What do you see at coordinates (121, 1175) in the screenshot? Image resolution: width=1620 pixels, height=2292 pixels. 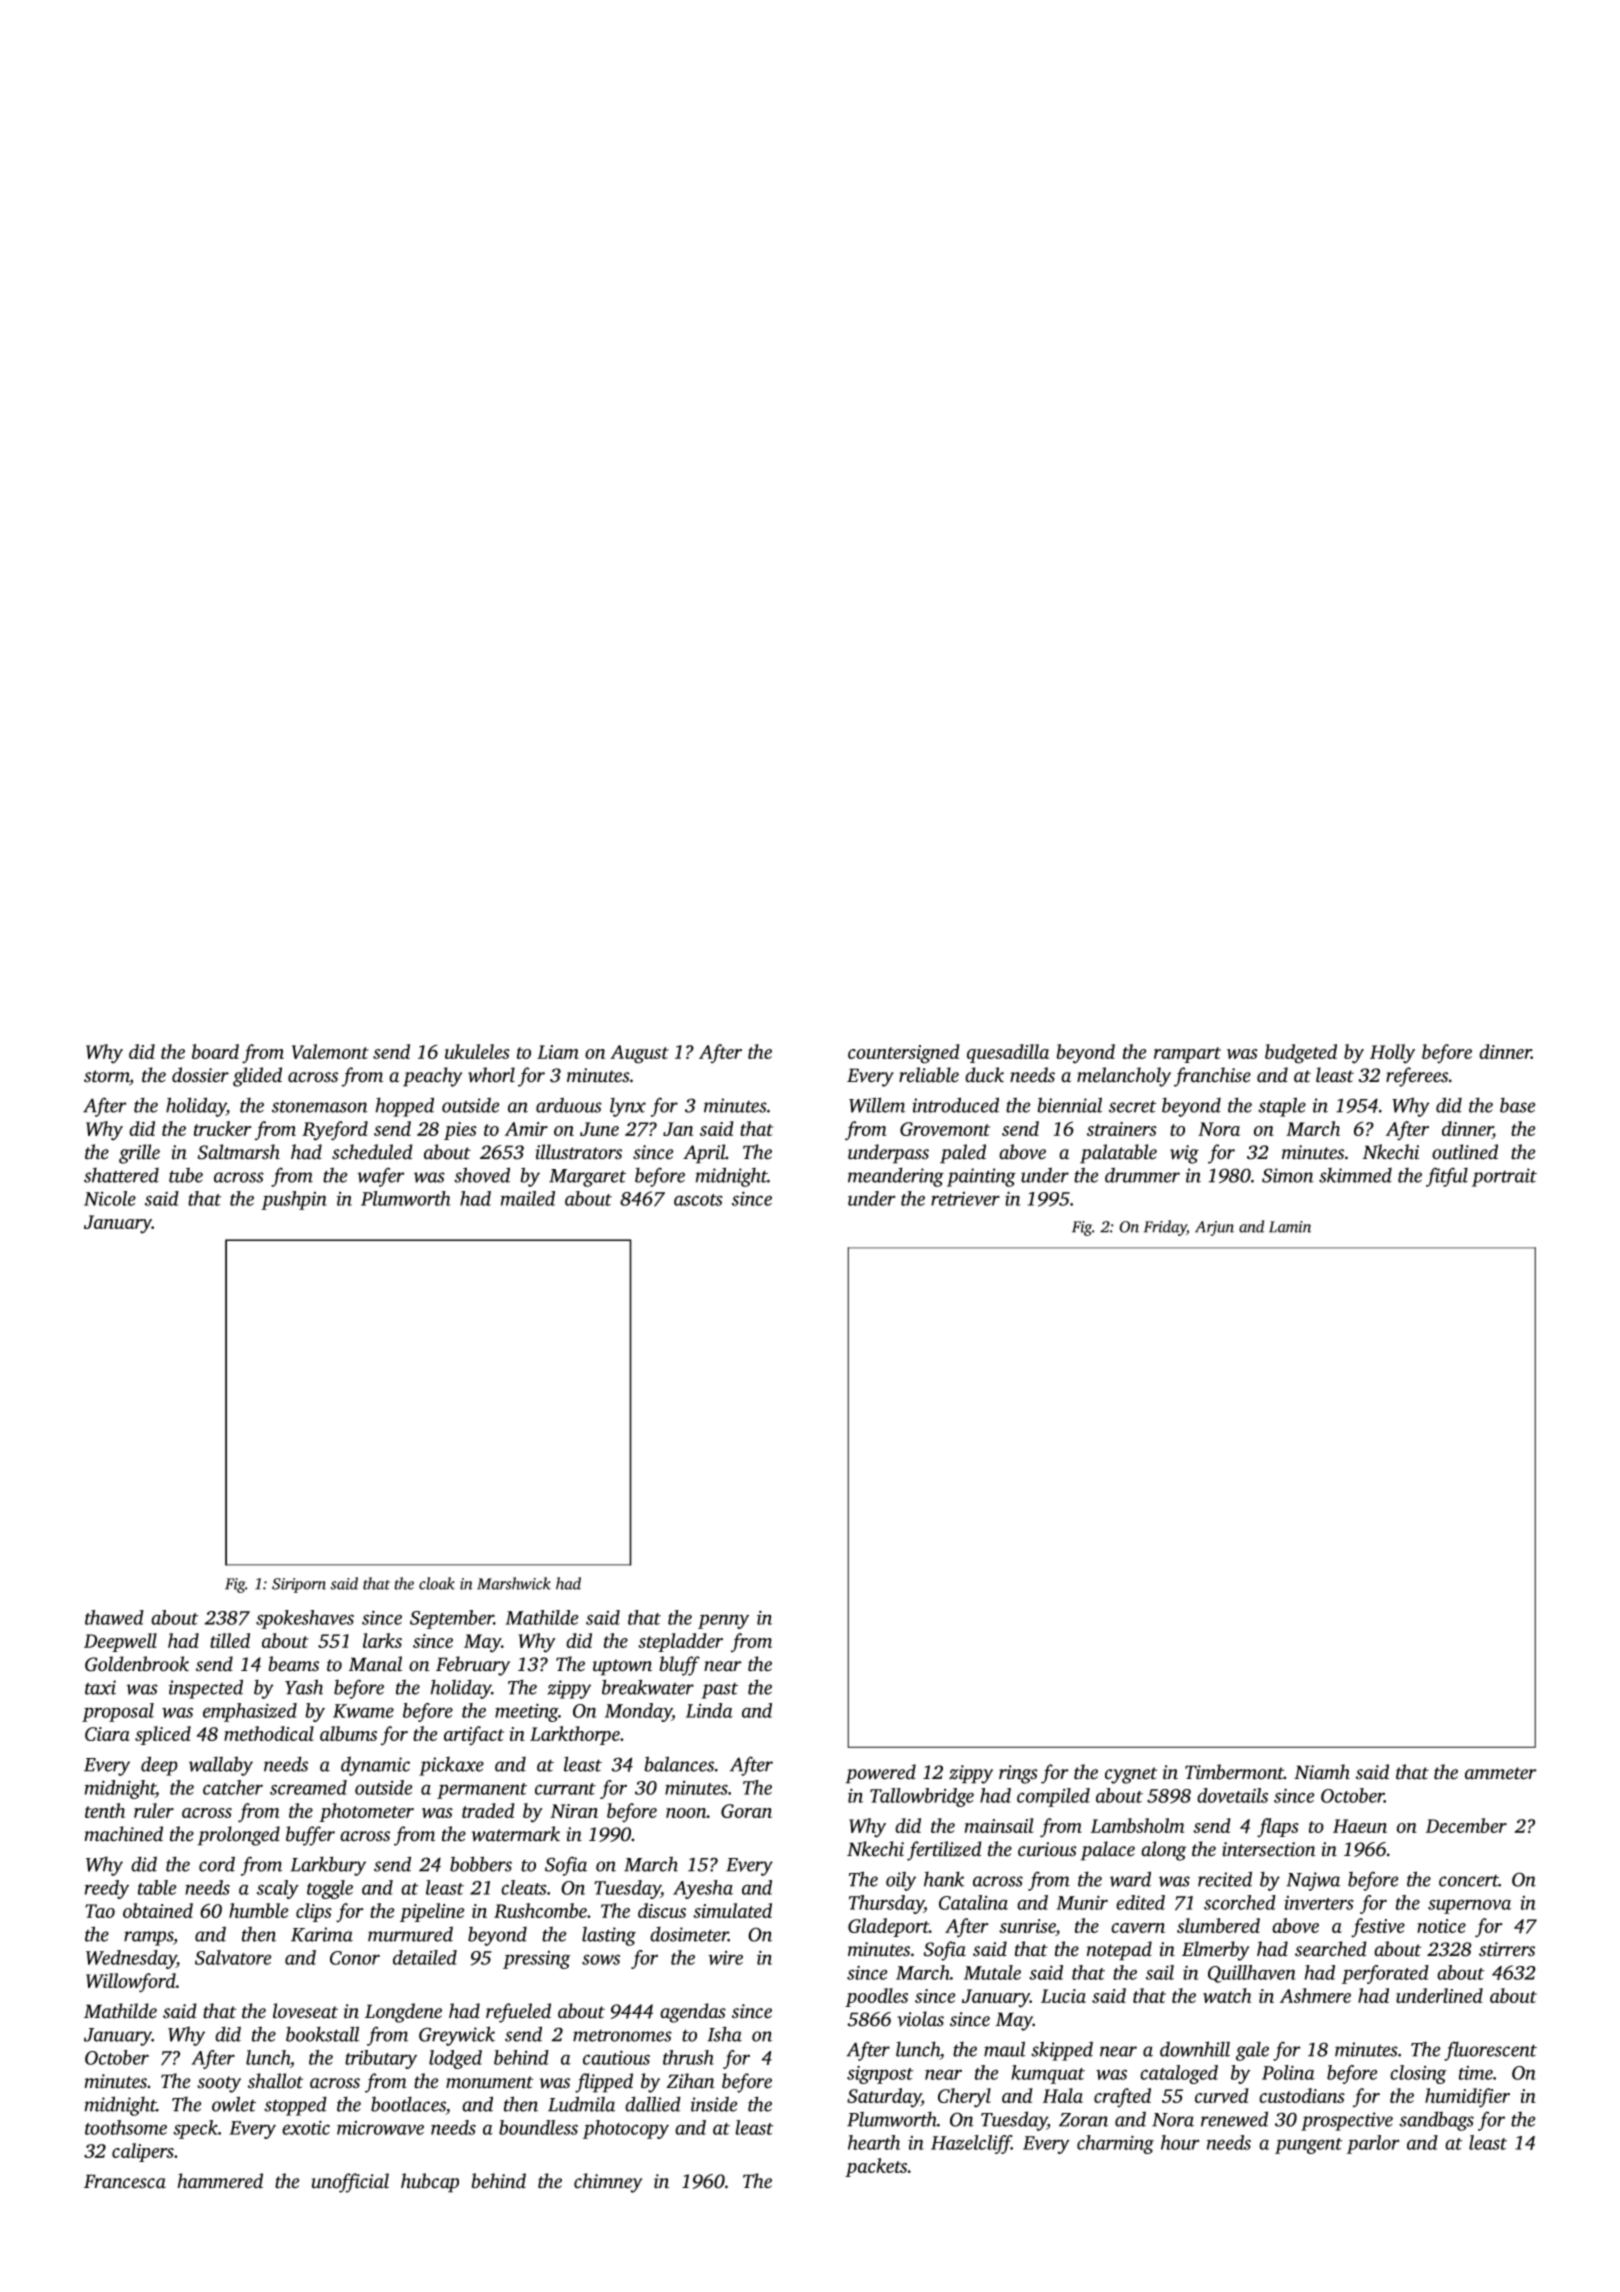 I see `shattered` at bounding box center [121, 1175].
